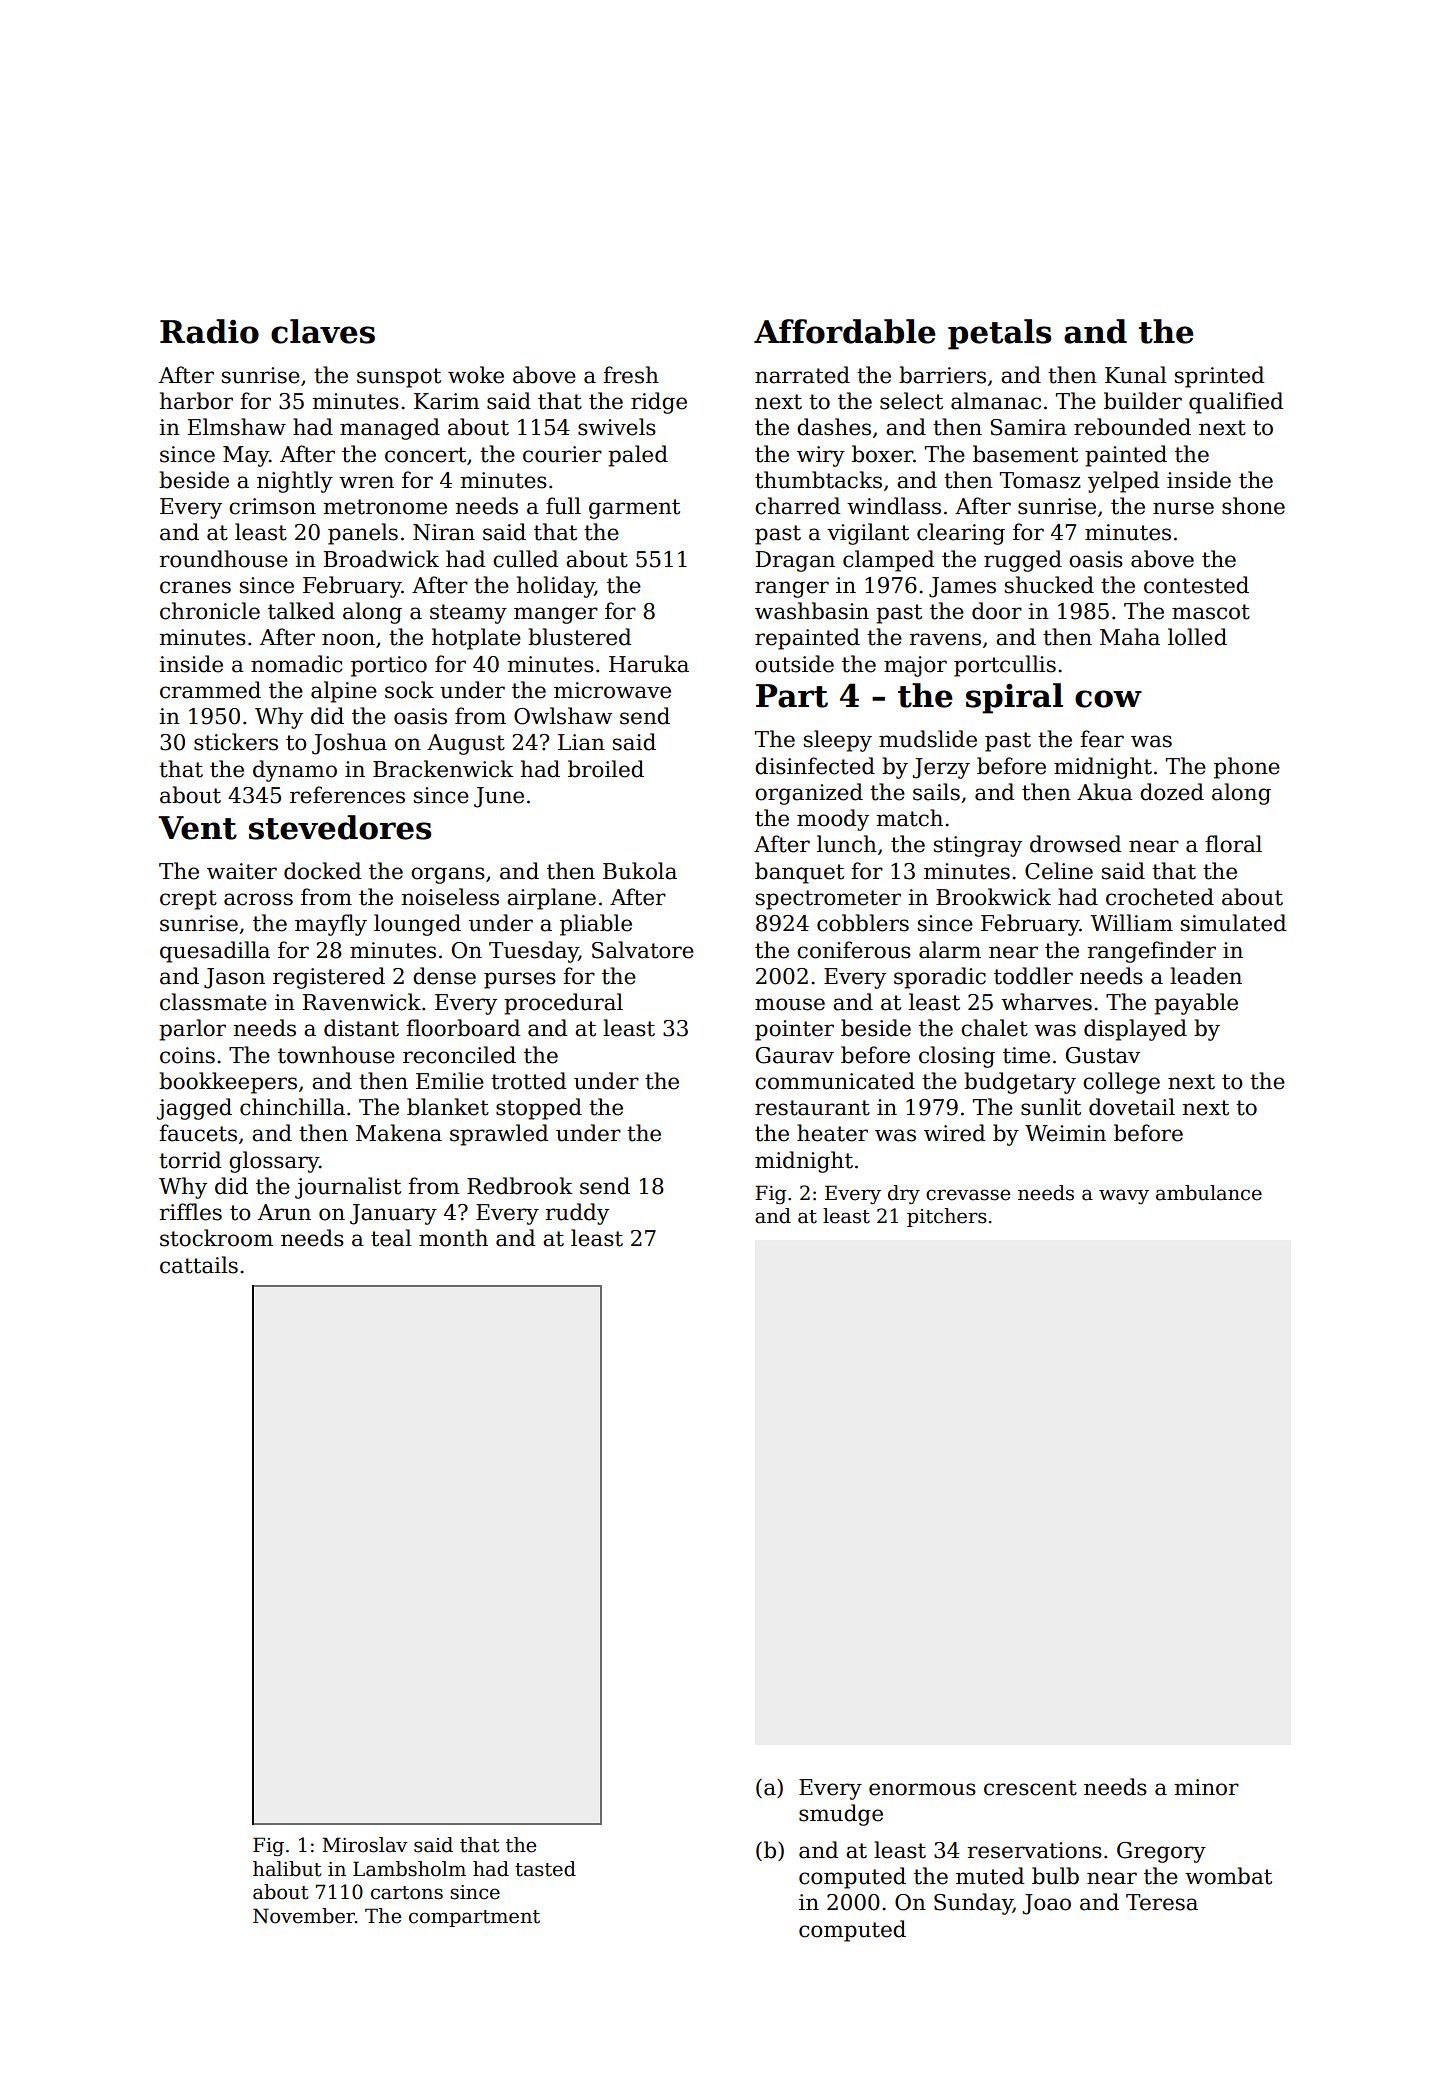 The width and height of the image is (1450, 2100). I want to click on qualified, so click(1236, 403).
